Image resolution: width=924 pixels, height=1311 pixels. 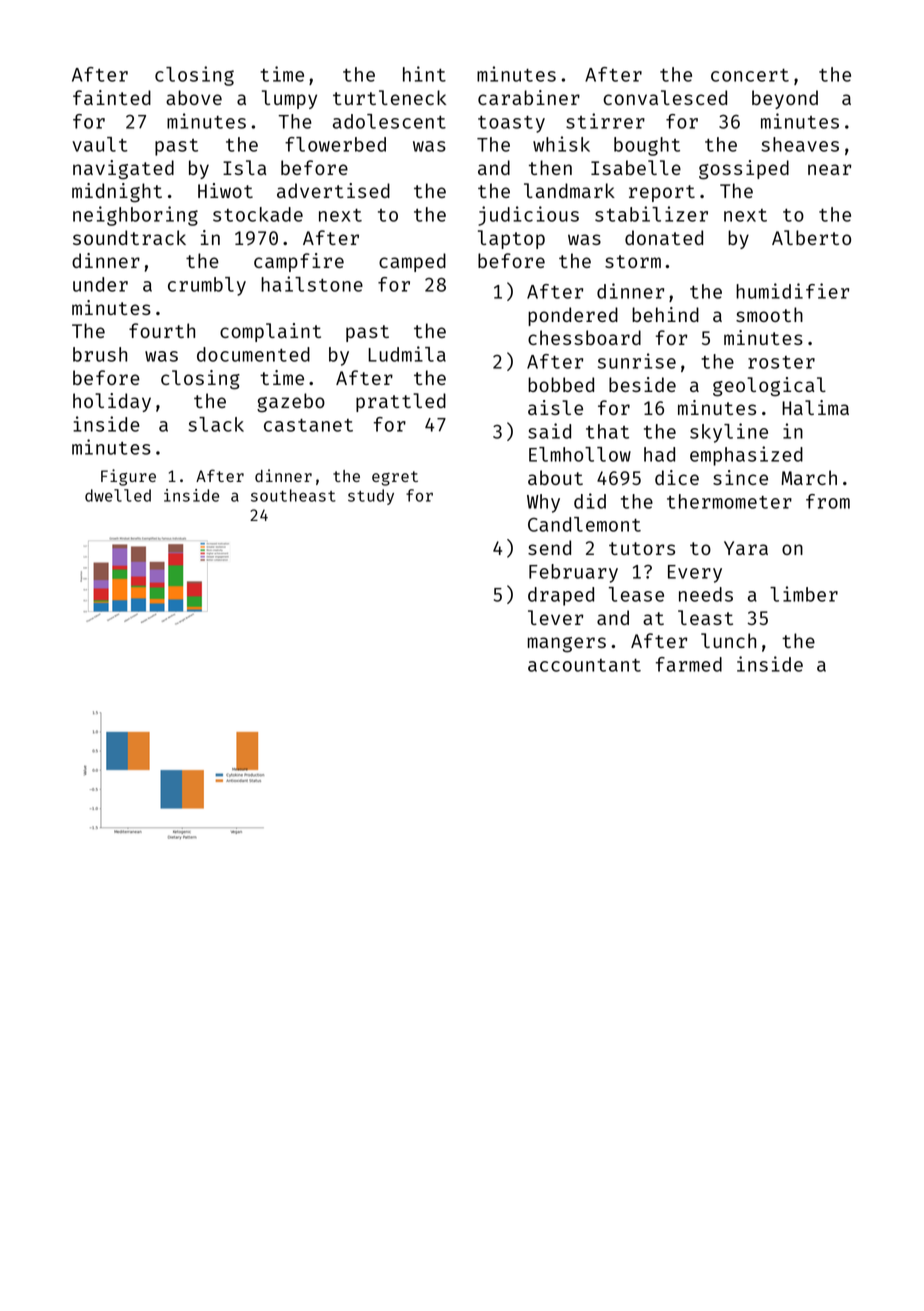 I want to click on aisle, so click(x=555, y=407).
